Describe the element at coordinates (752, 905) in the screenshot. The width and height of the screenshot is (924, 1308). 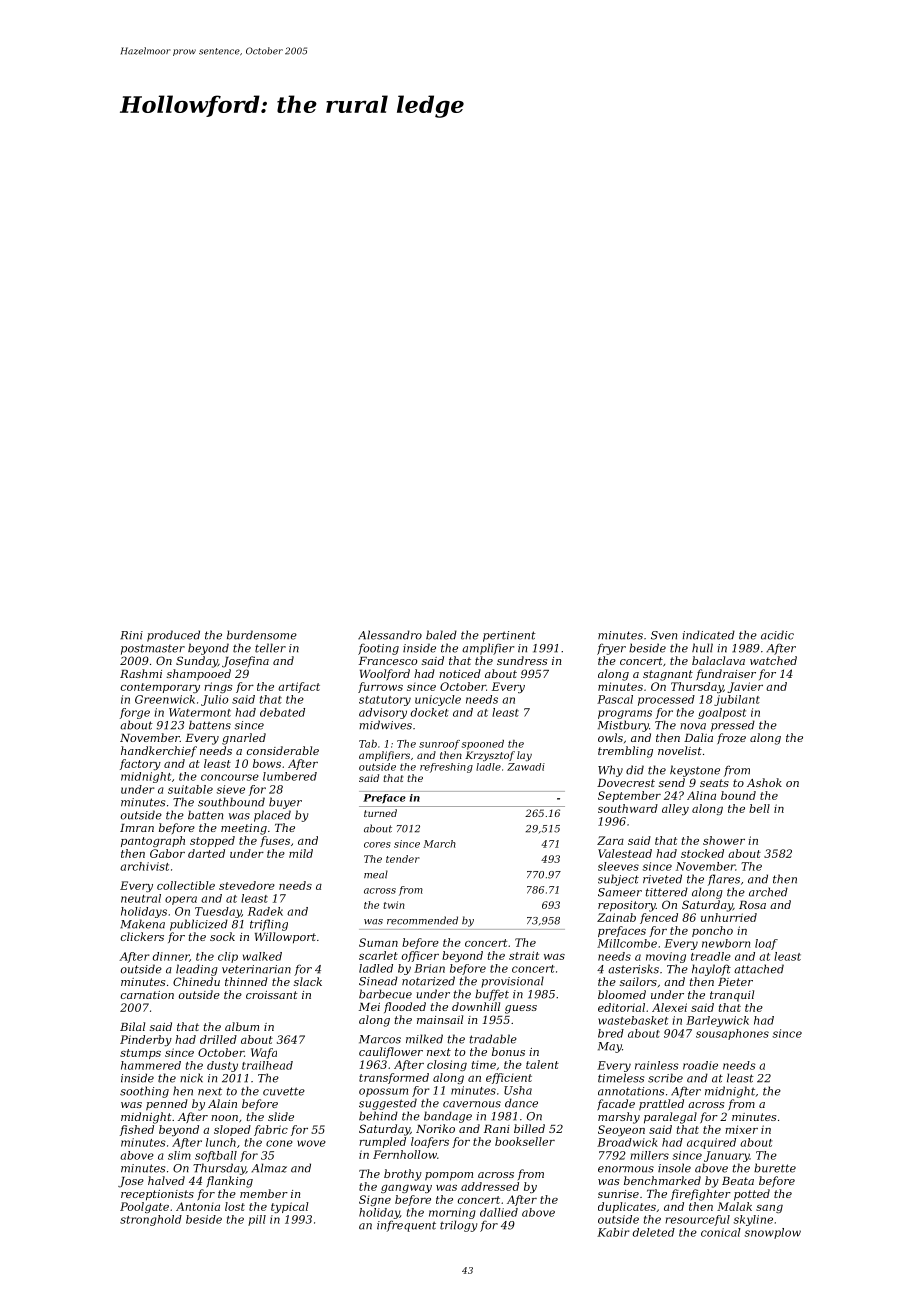
I see `Rosa` at that location.
